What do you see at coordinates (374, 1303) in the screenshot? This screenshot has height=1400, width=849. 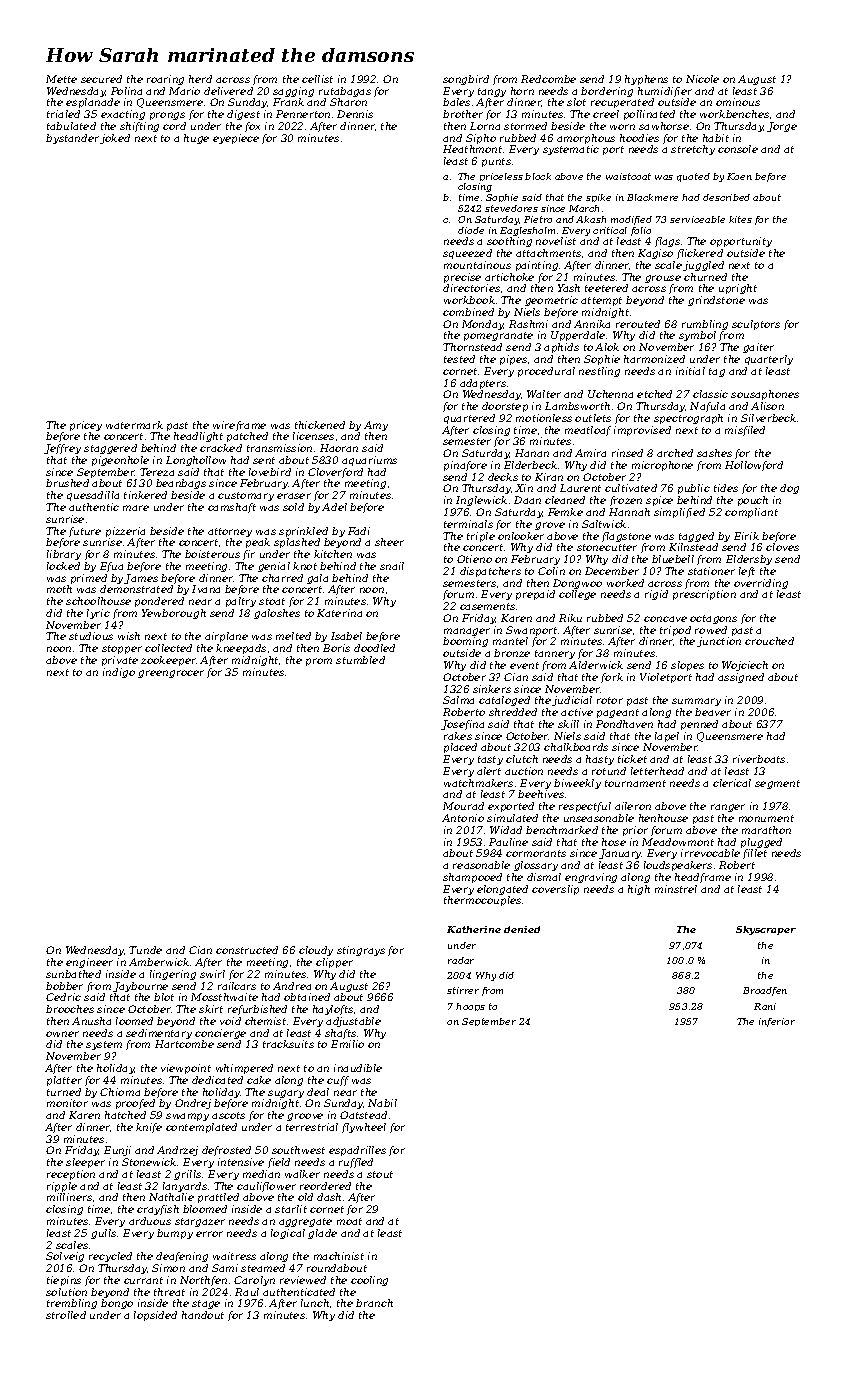 I see `branch` at bounding box center [374, 1303].
